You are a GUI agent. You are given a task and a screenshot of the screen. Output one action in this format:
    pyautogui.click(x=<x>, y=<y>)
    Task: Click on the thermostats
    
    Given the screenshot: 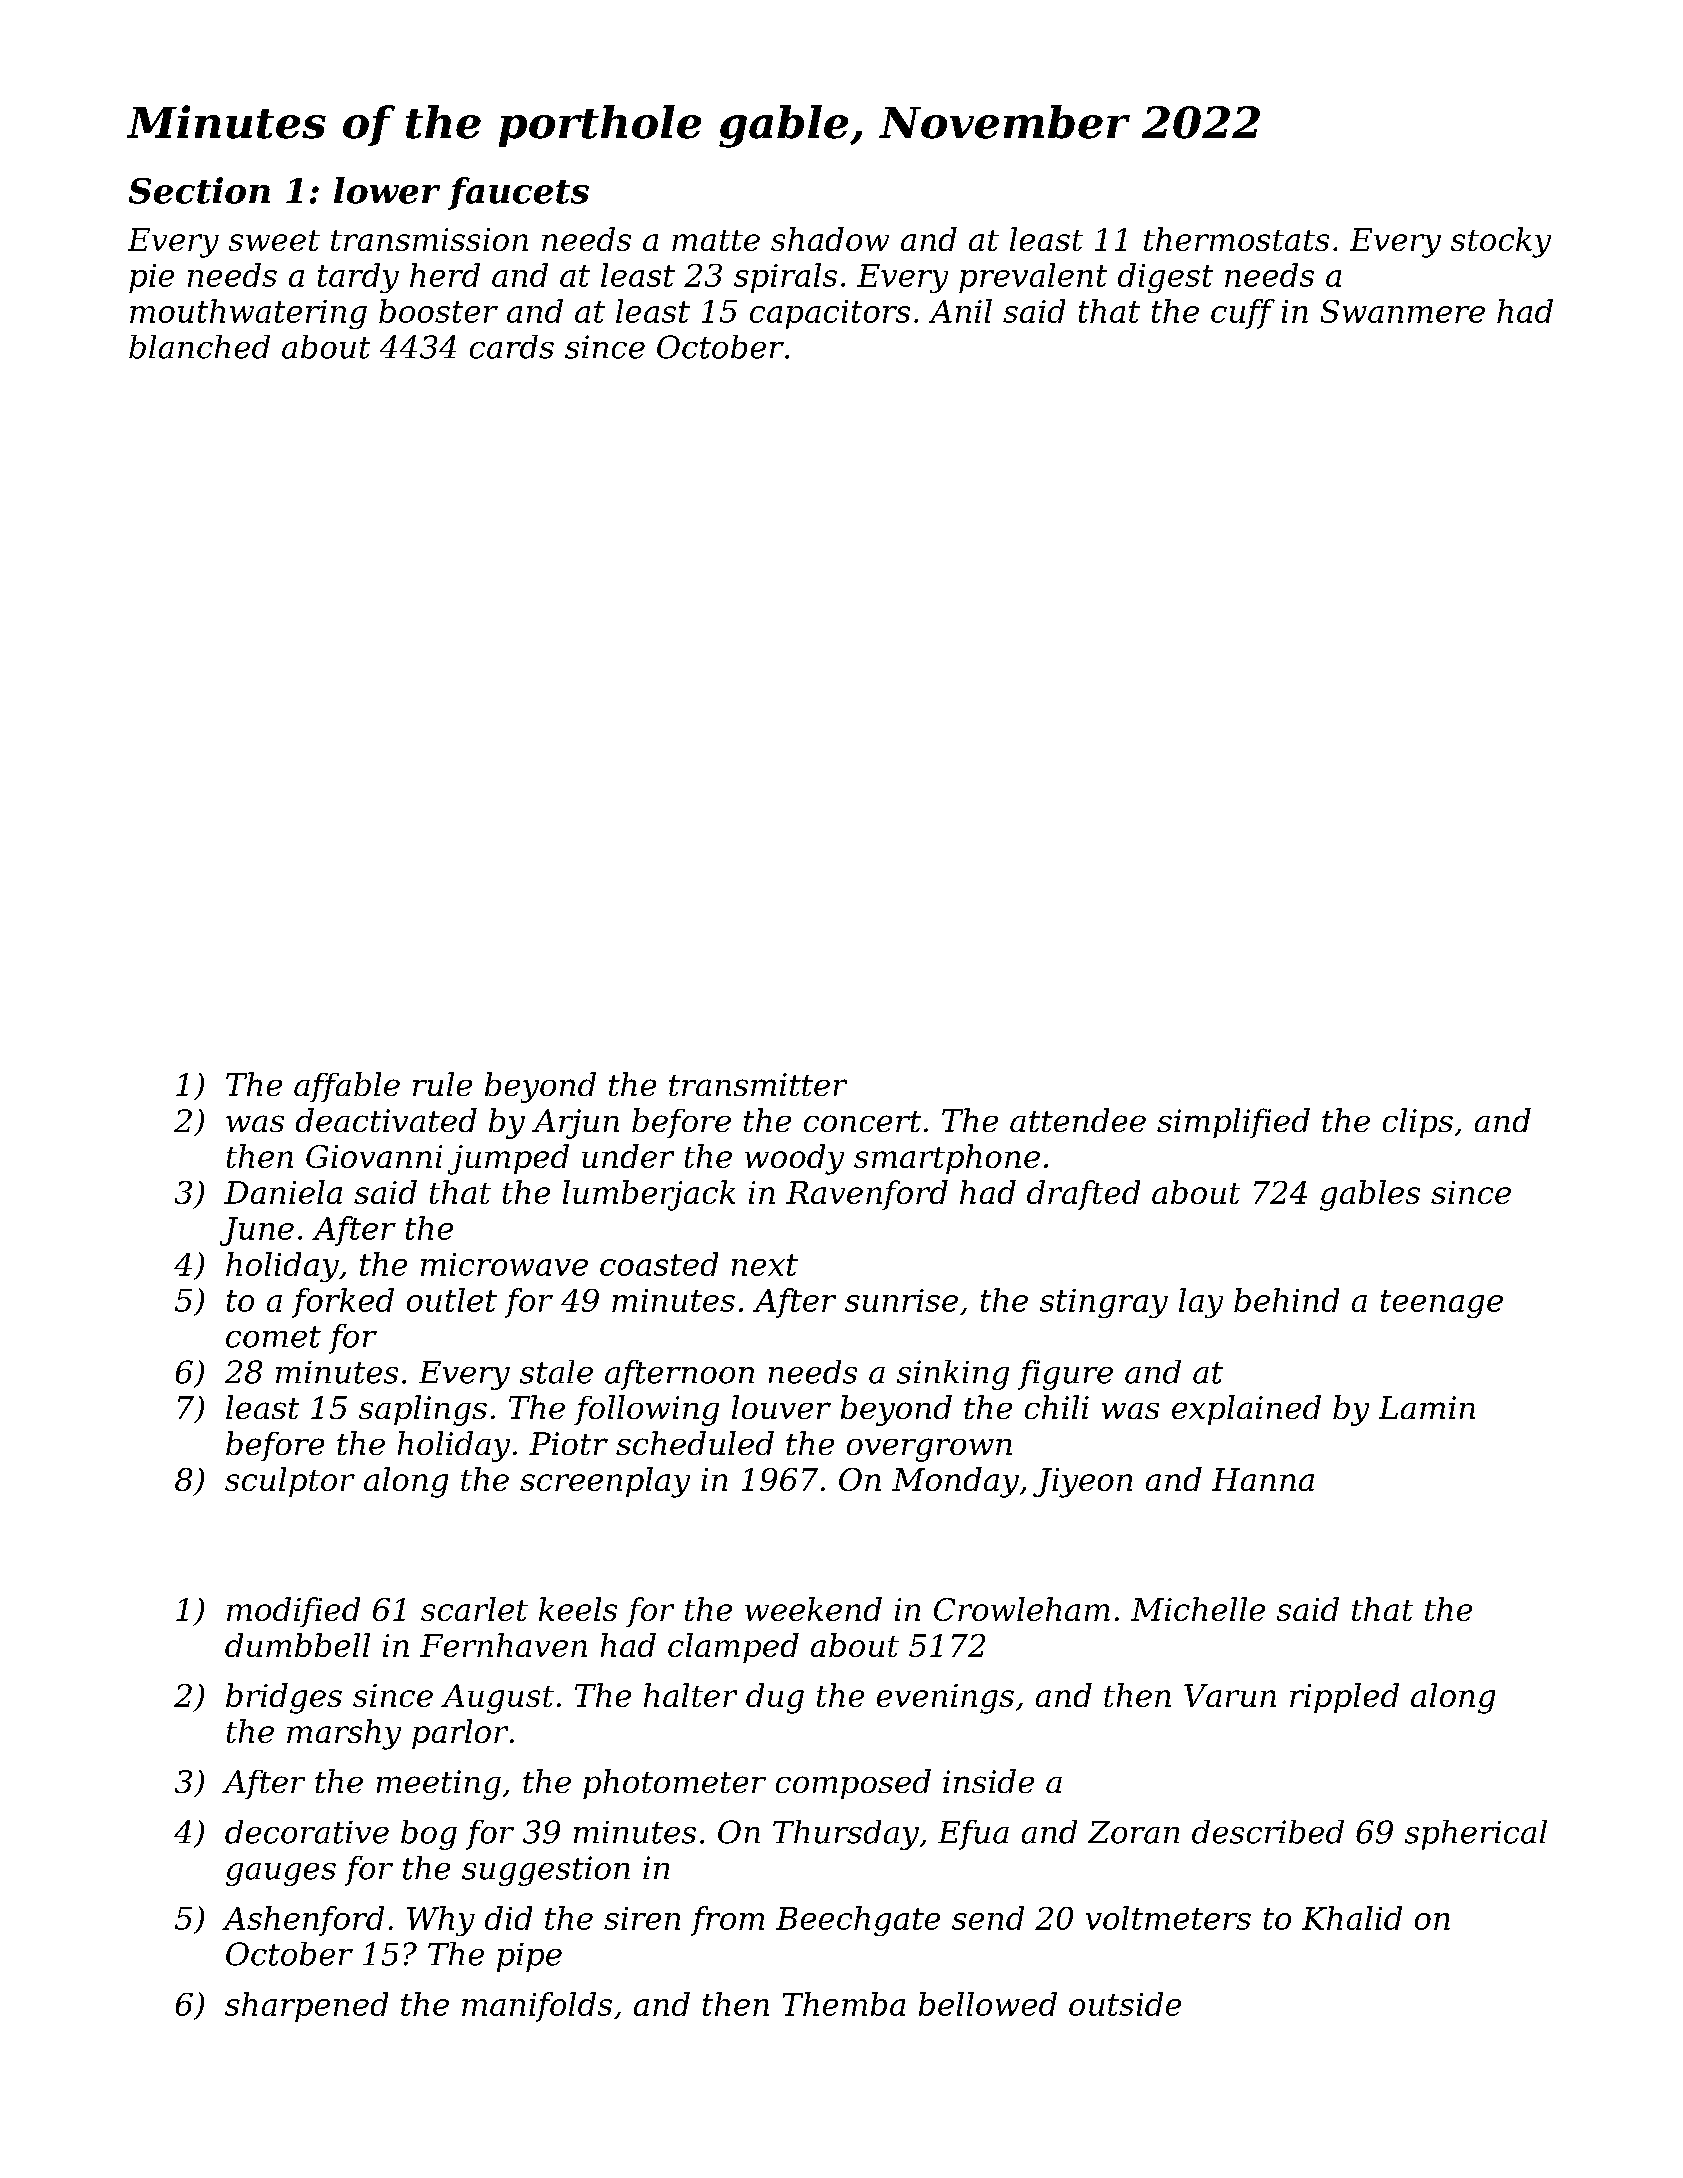 What is the action you would take?
    pyautogui.click(x=1236, y=239)
